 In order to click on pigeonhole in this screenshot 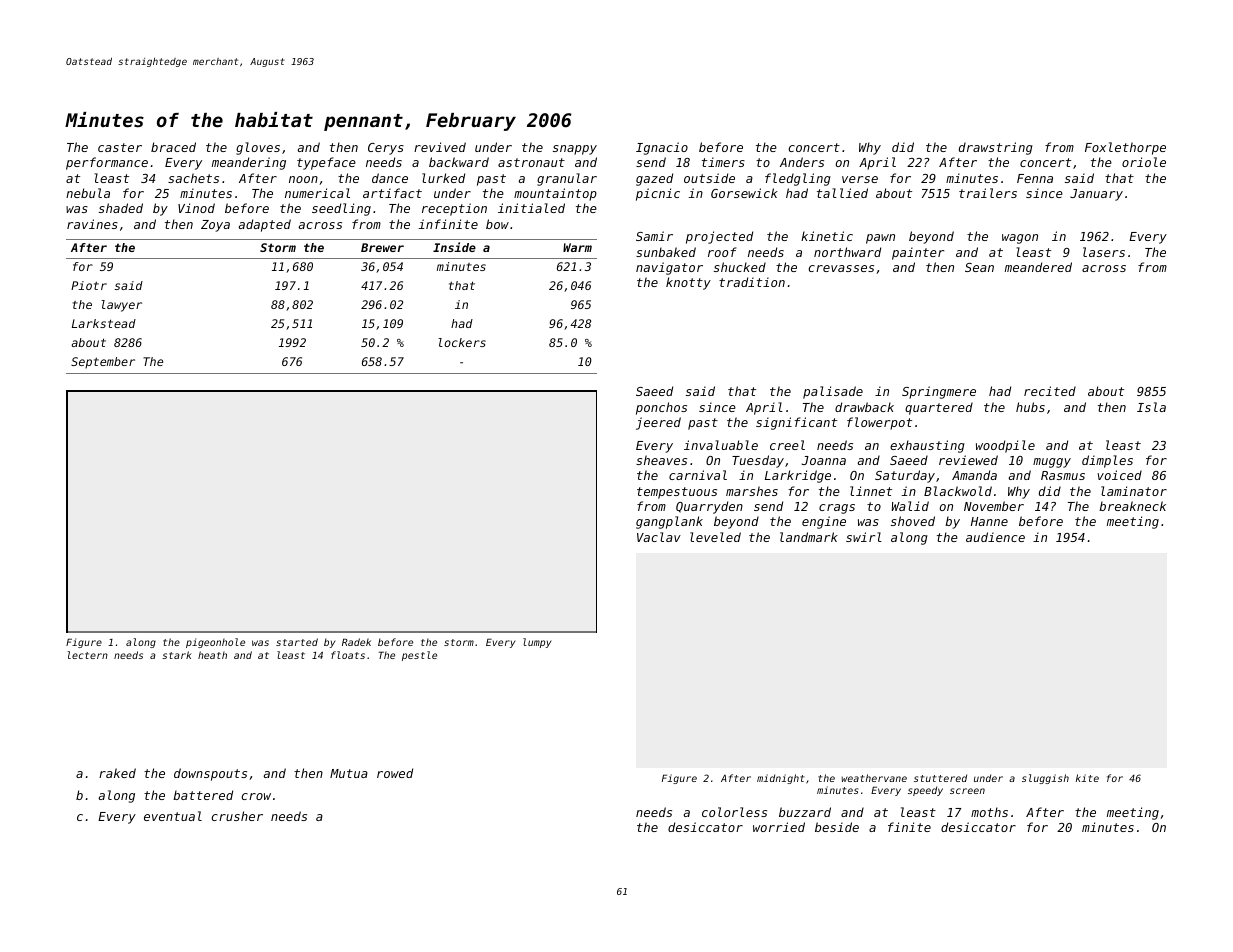, I will do `click(215, 643)`.
